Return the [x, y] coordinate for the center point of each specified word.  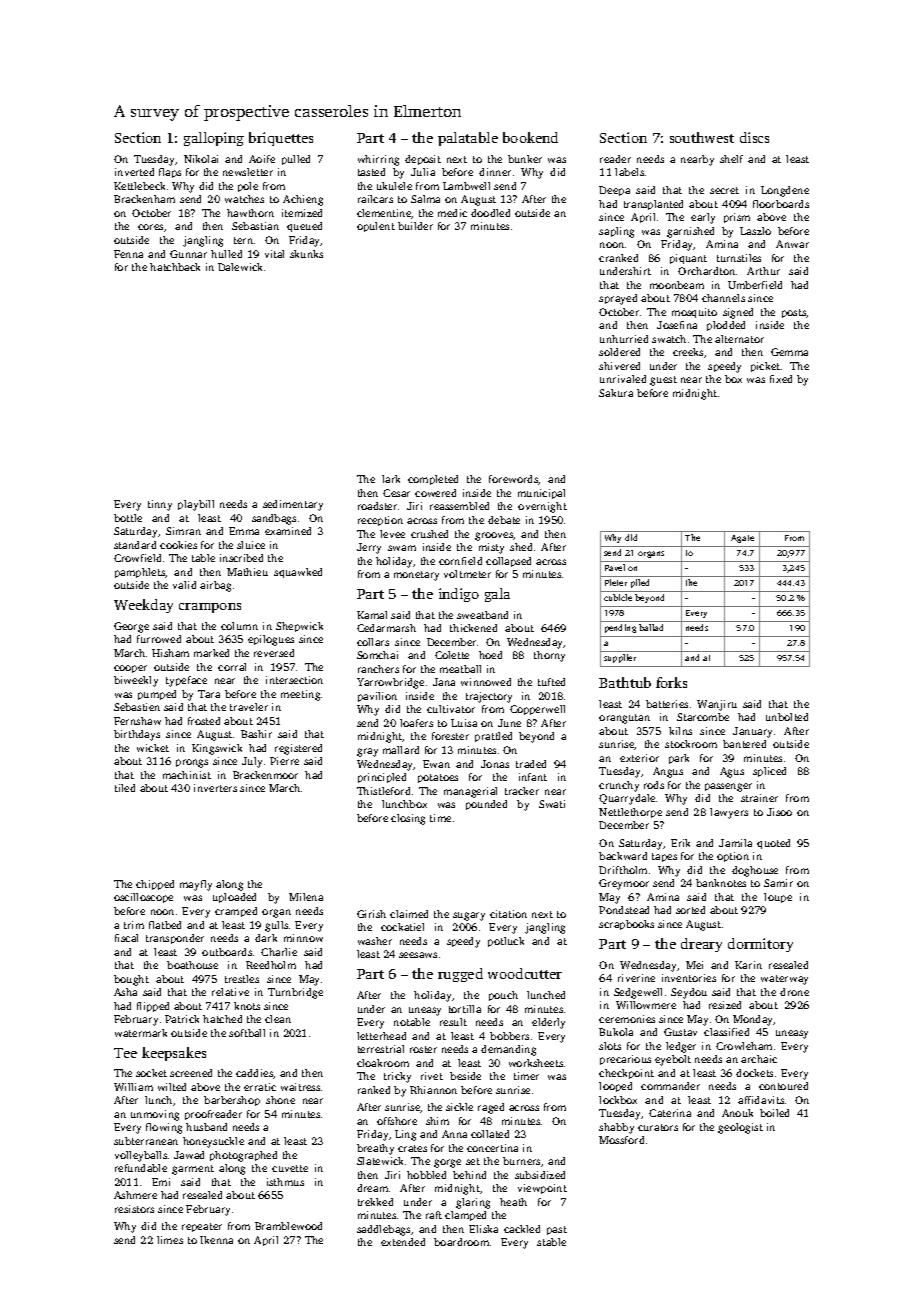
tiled [125, 788]
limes [170, 1240]
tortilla [465, 1009]
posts [794, 313]
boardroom [461, 1242]
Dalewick [240, 267]
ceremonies [627, 1019]
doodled [490, 213]
